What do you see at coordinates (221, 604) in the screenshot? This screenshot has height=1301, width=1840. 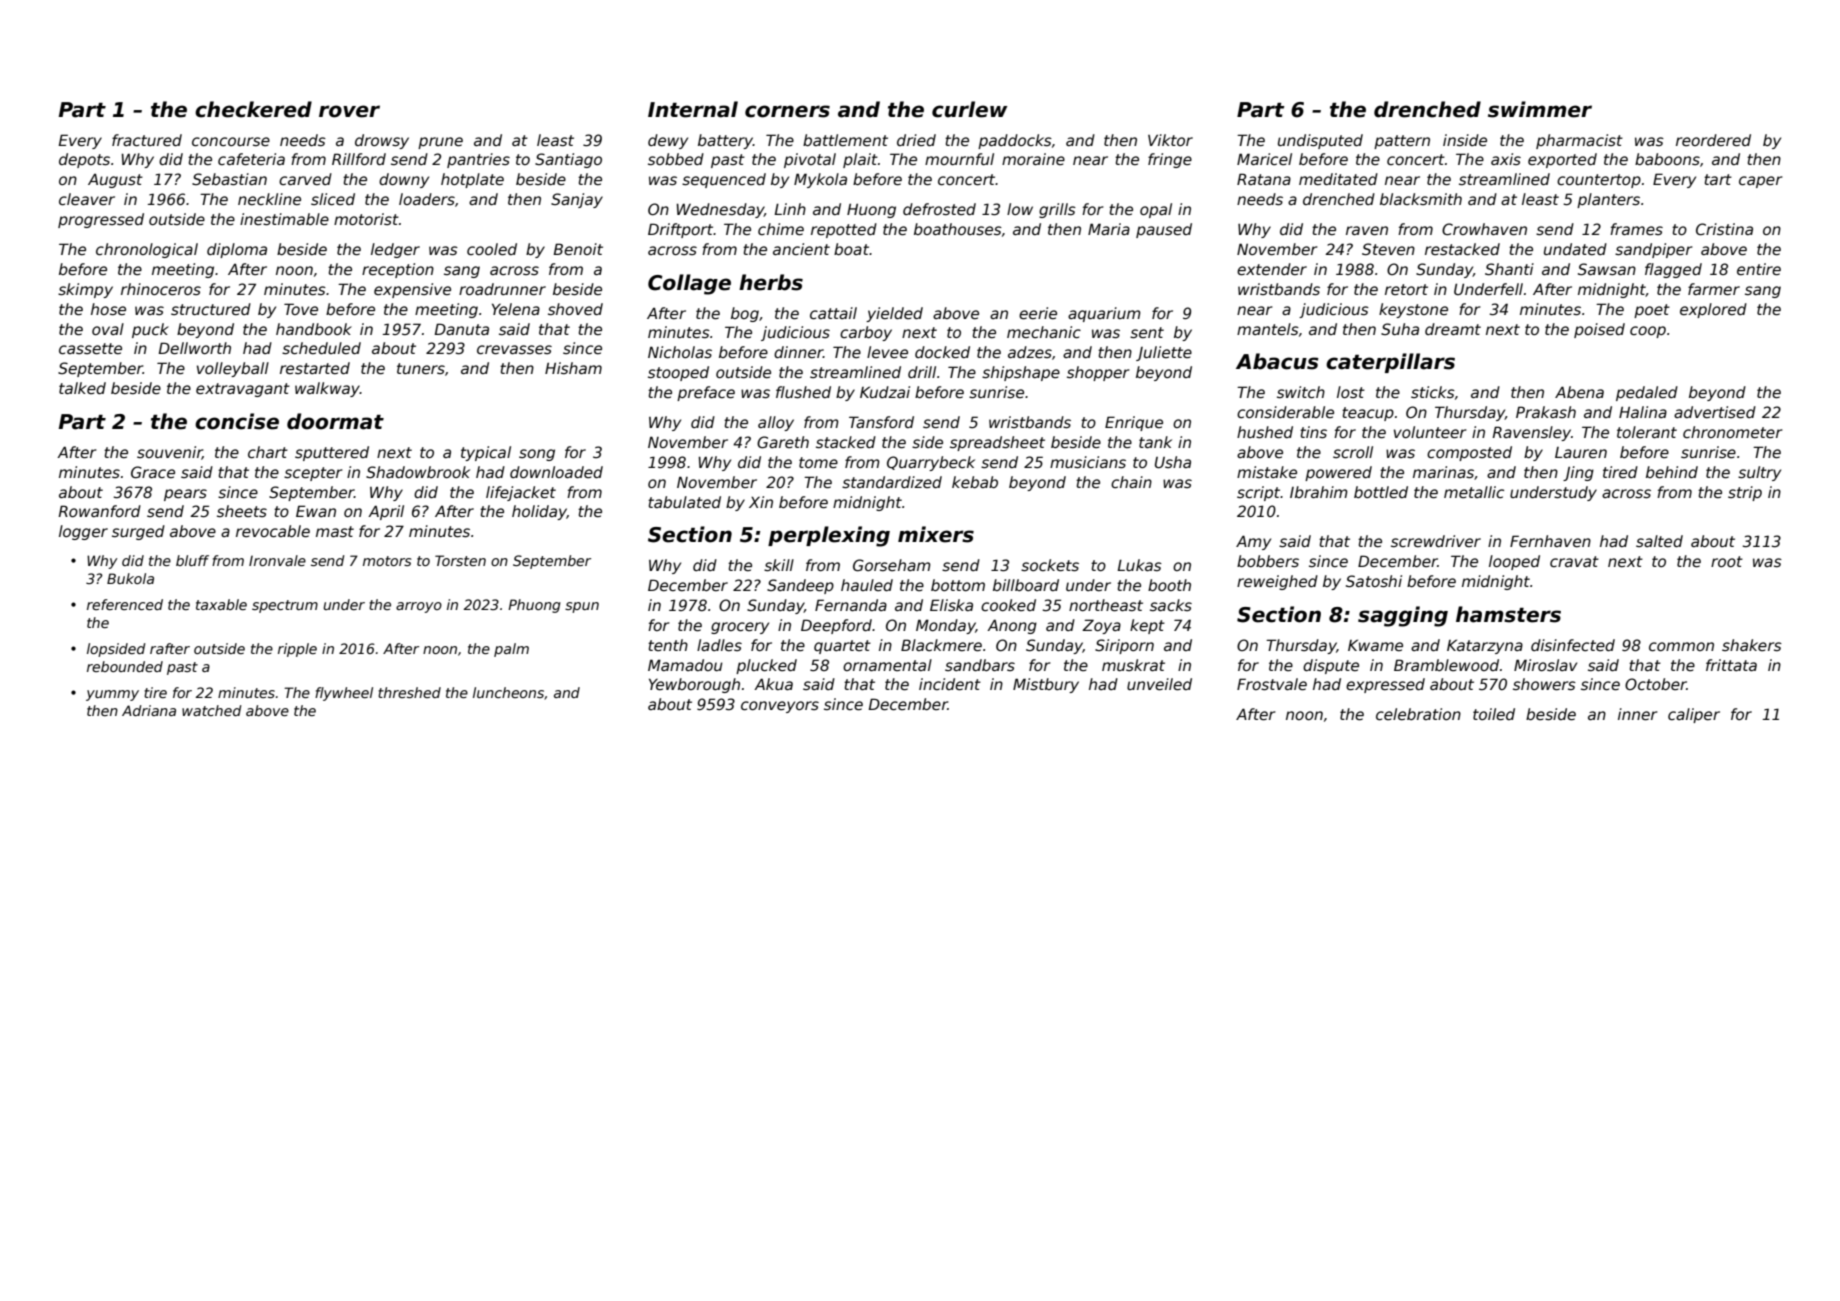 I see `taxable` at bounding box center [221, 604].
